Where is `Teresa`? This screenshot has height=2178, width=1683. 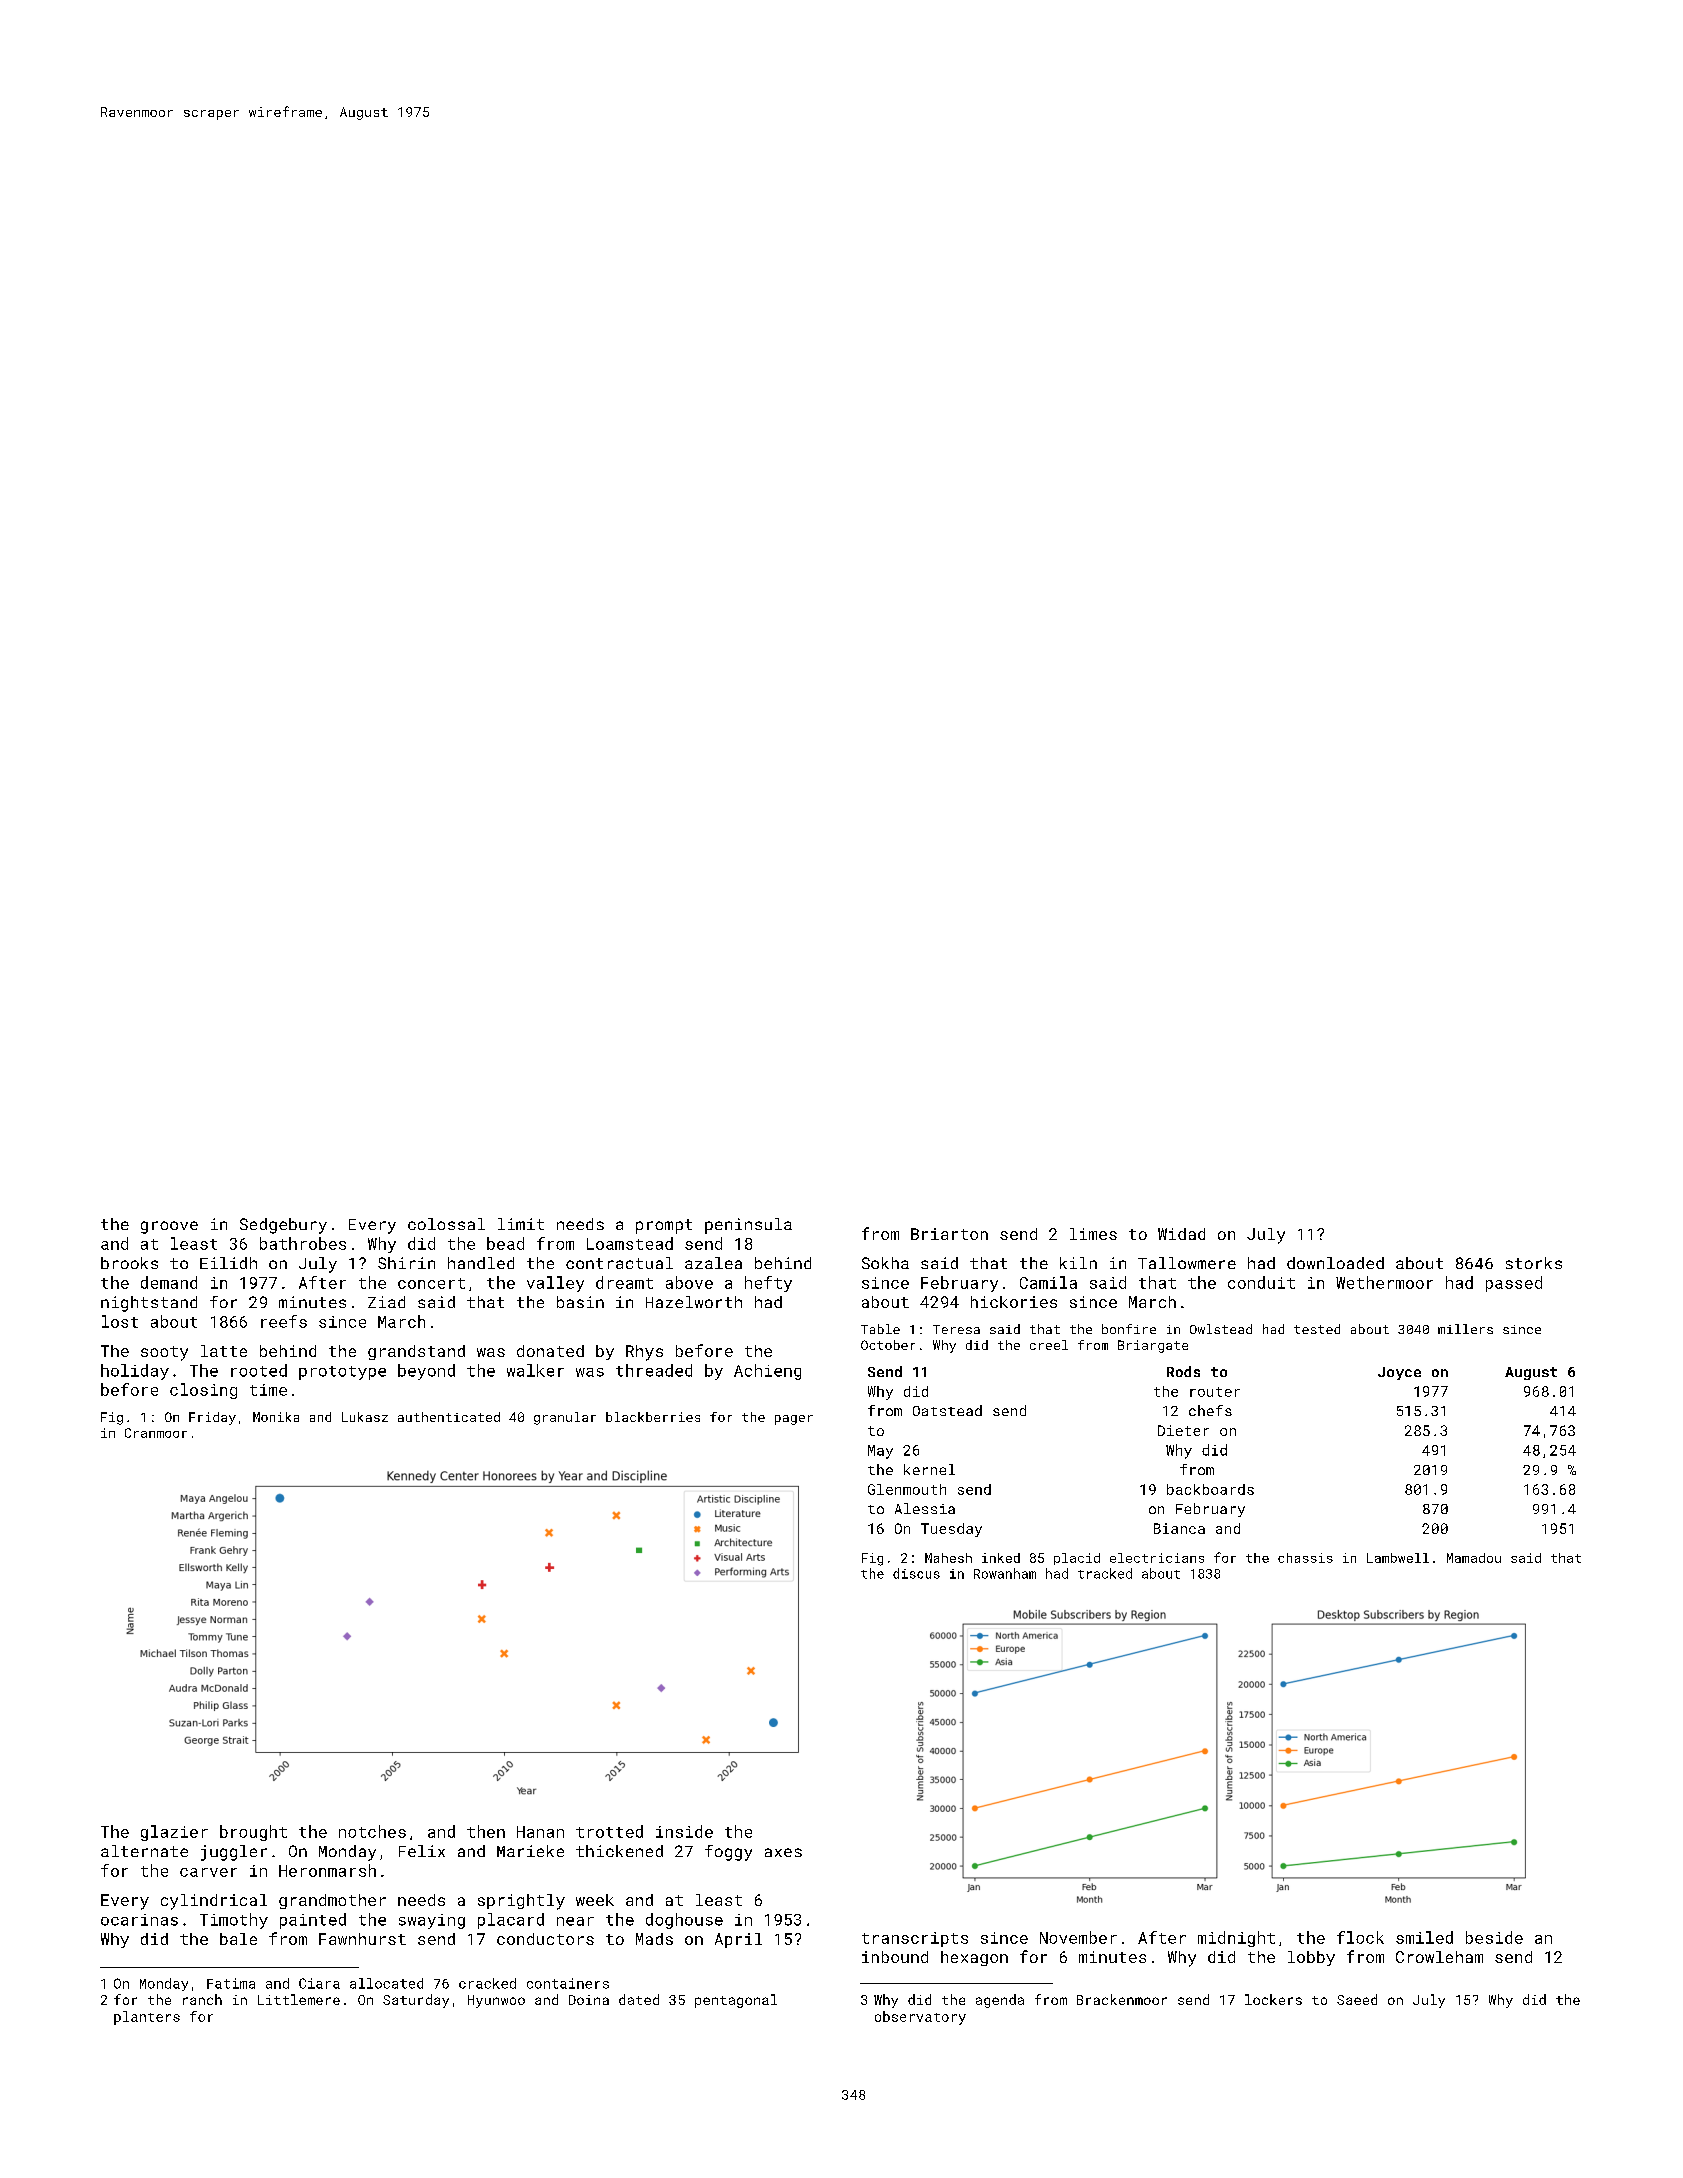
Teresa is located at coordinates (956, 1329).
